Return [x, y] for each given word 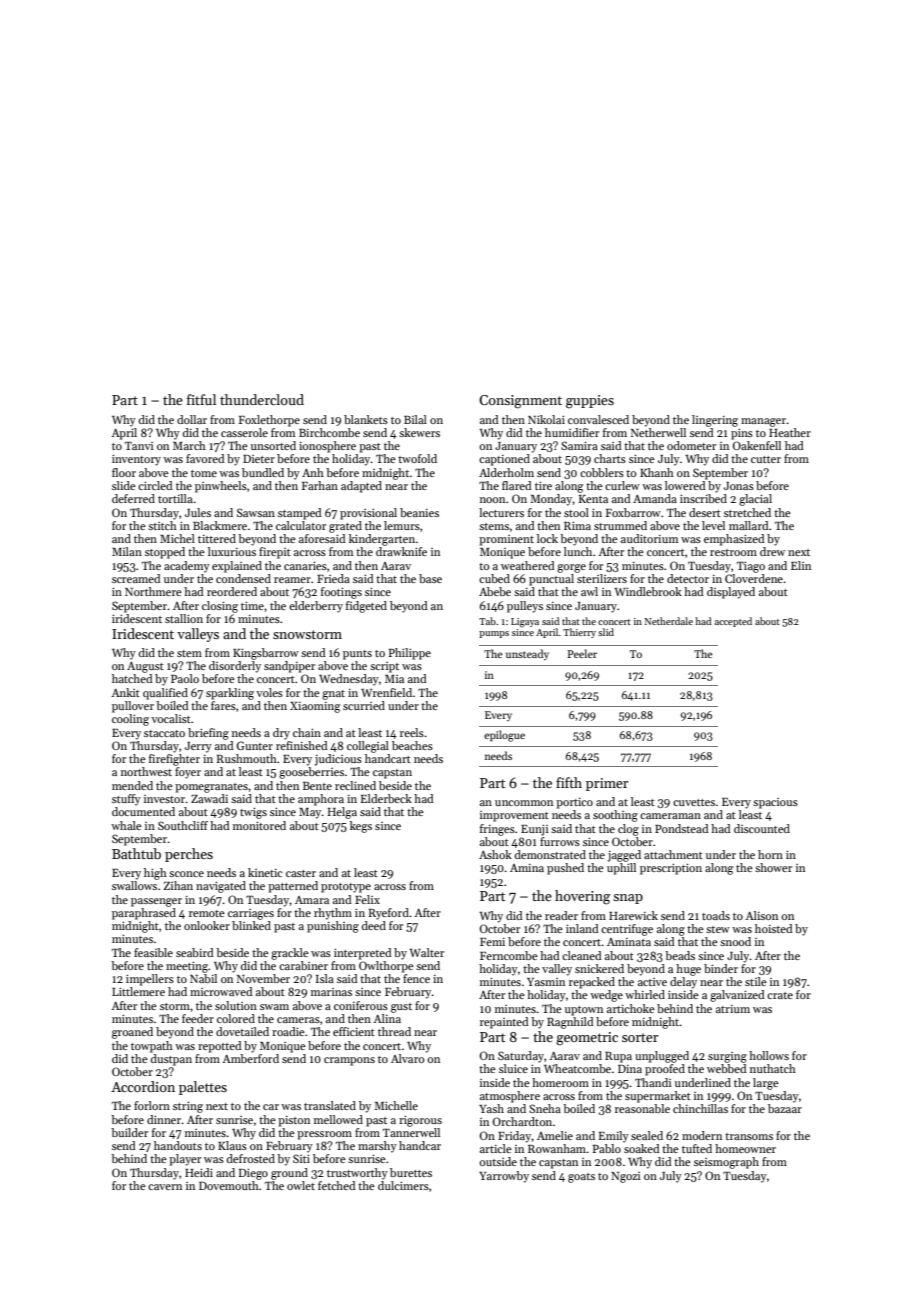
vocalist [171, 718]
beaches [412, 745]
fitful [201, 399]
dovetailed [242, 1031]
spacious [775, 803]
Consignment [520, 402]
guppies [590, 402]
